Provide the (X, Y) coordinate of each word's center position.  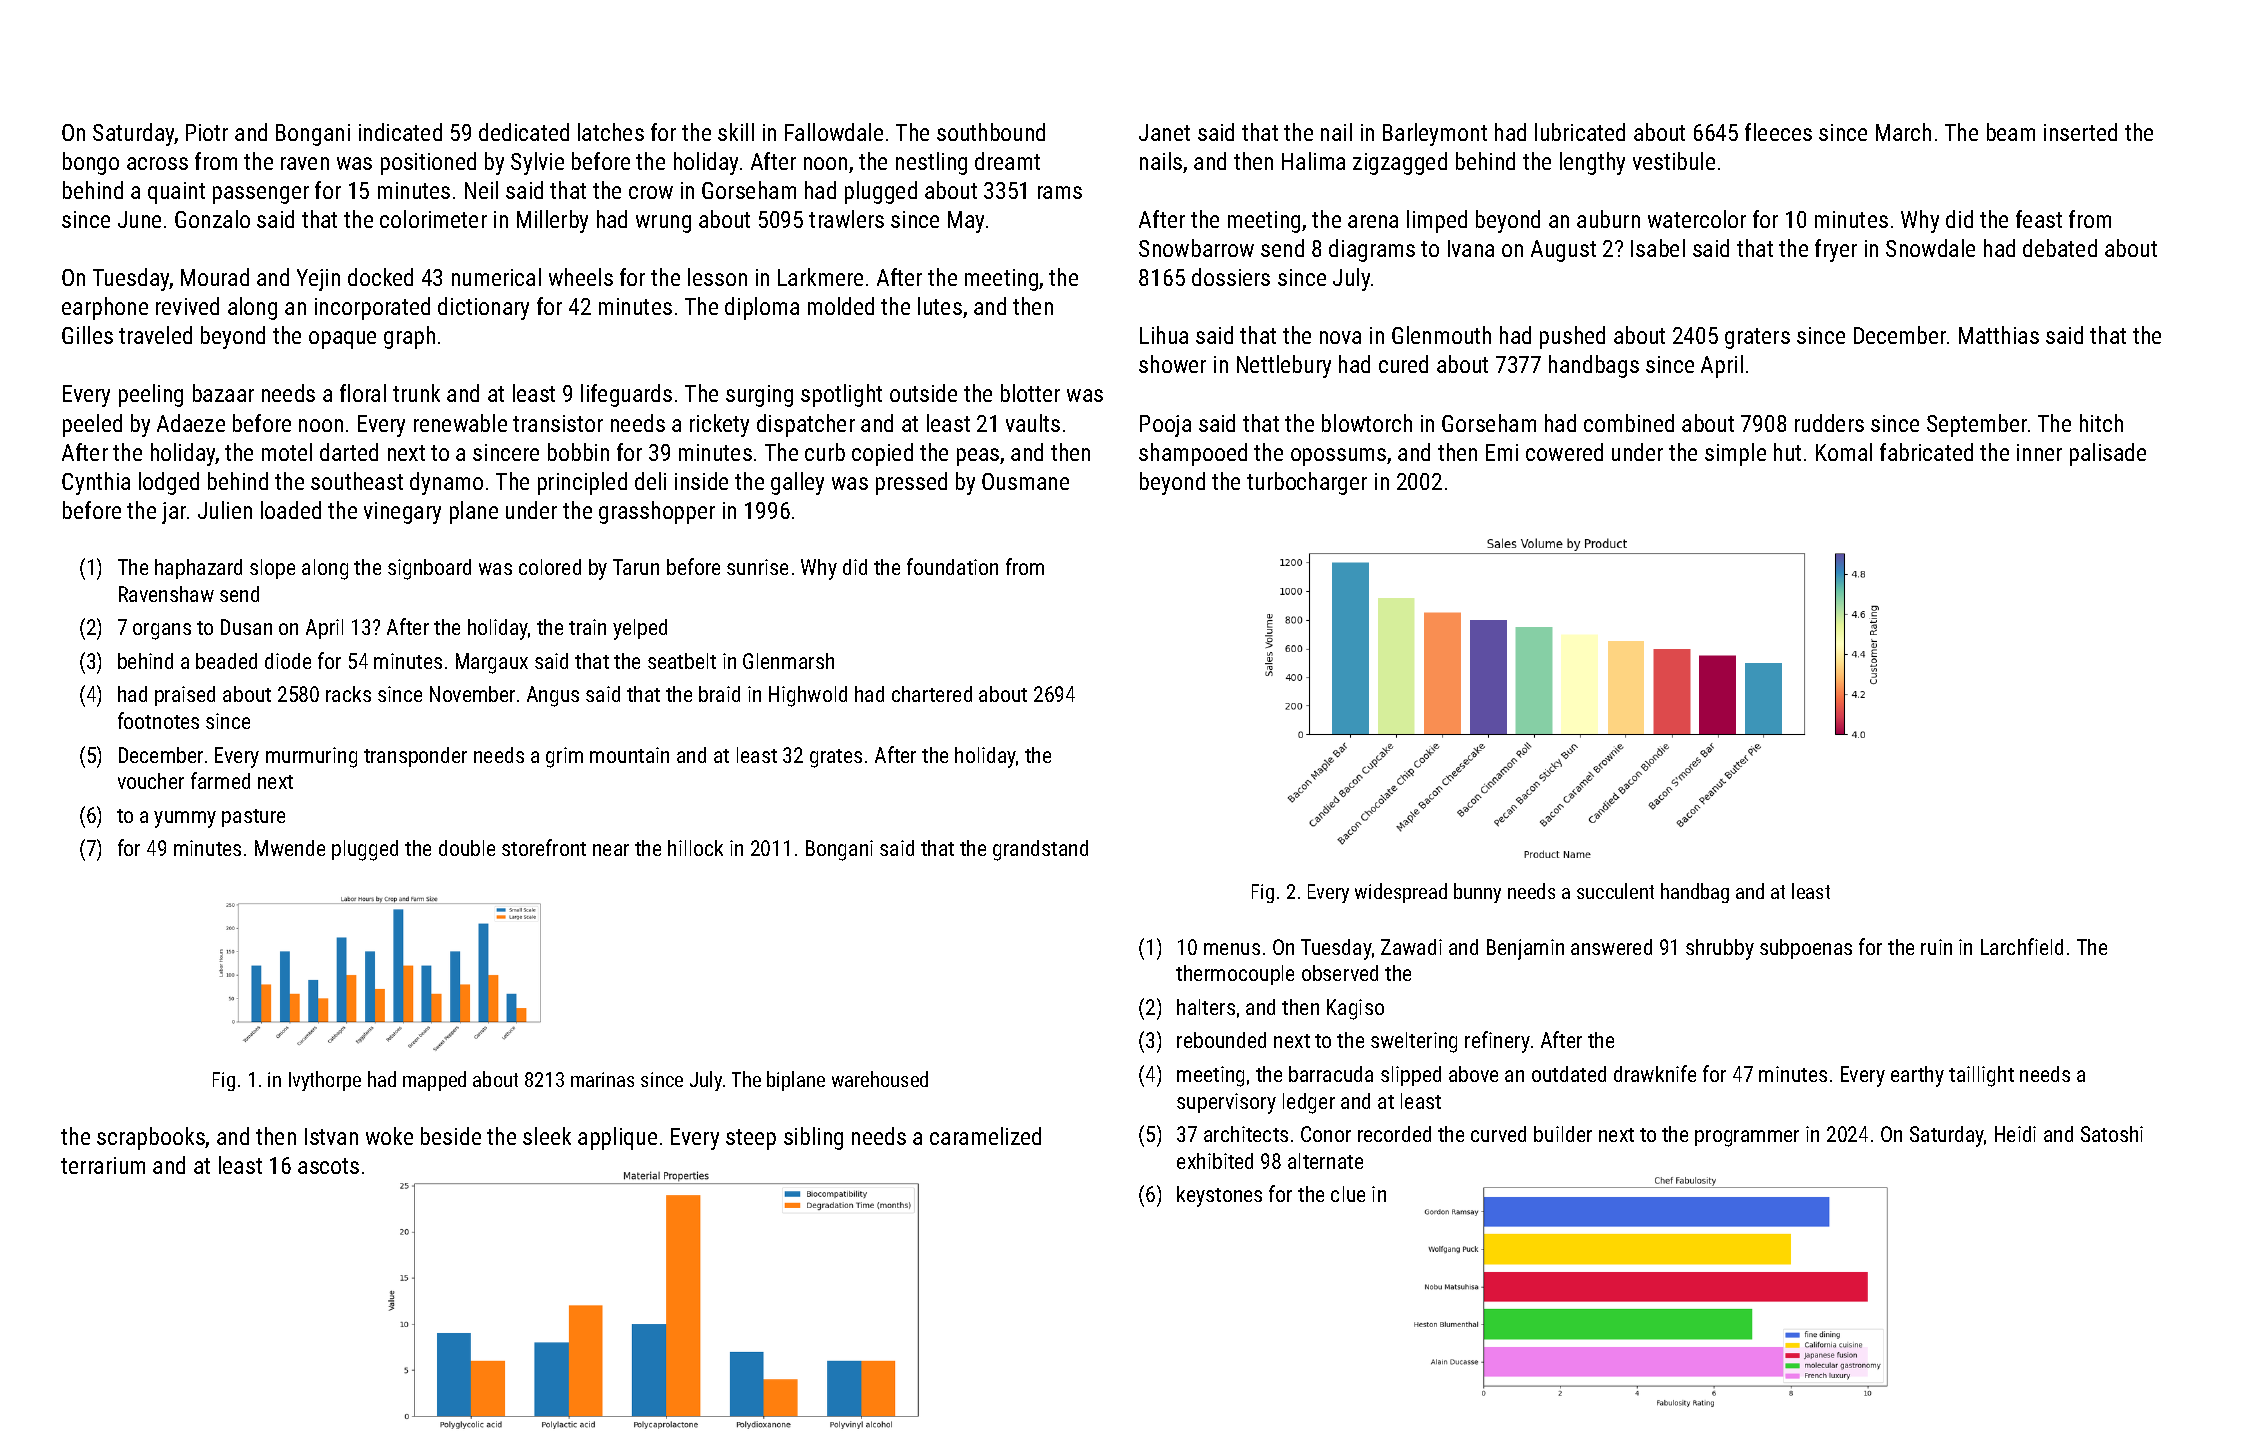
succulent (1615, 891)
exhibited (1215, 1161)
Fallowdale (834, 132)
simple (1735, 454)
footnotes (158, 720)
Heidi (2015, 1134)
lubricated (1580, 132)
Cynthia (96, 483)
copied (882, 454)
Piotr (207, 132)
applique (617, 1138)
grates (836, 758)
